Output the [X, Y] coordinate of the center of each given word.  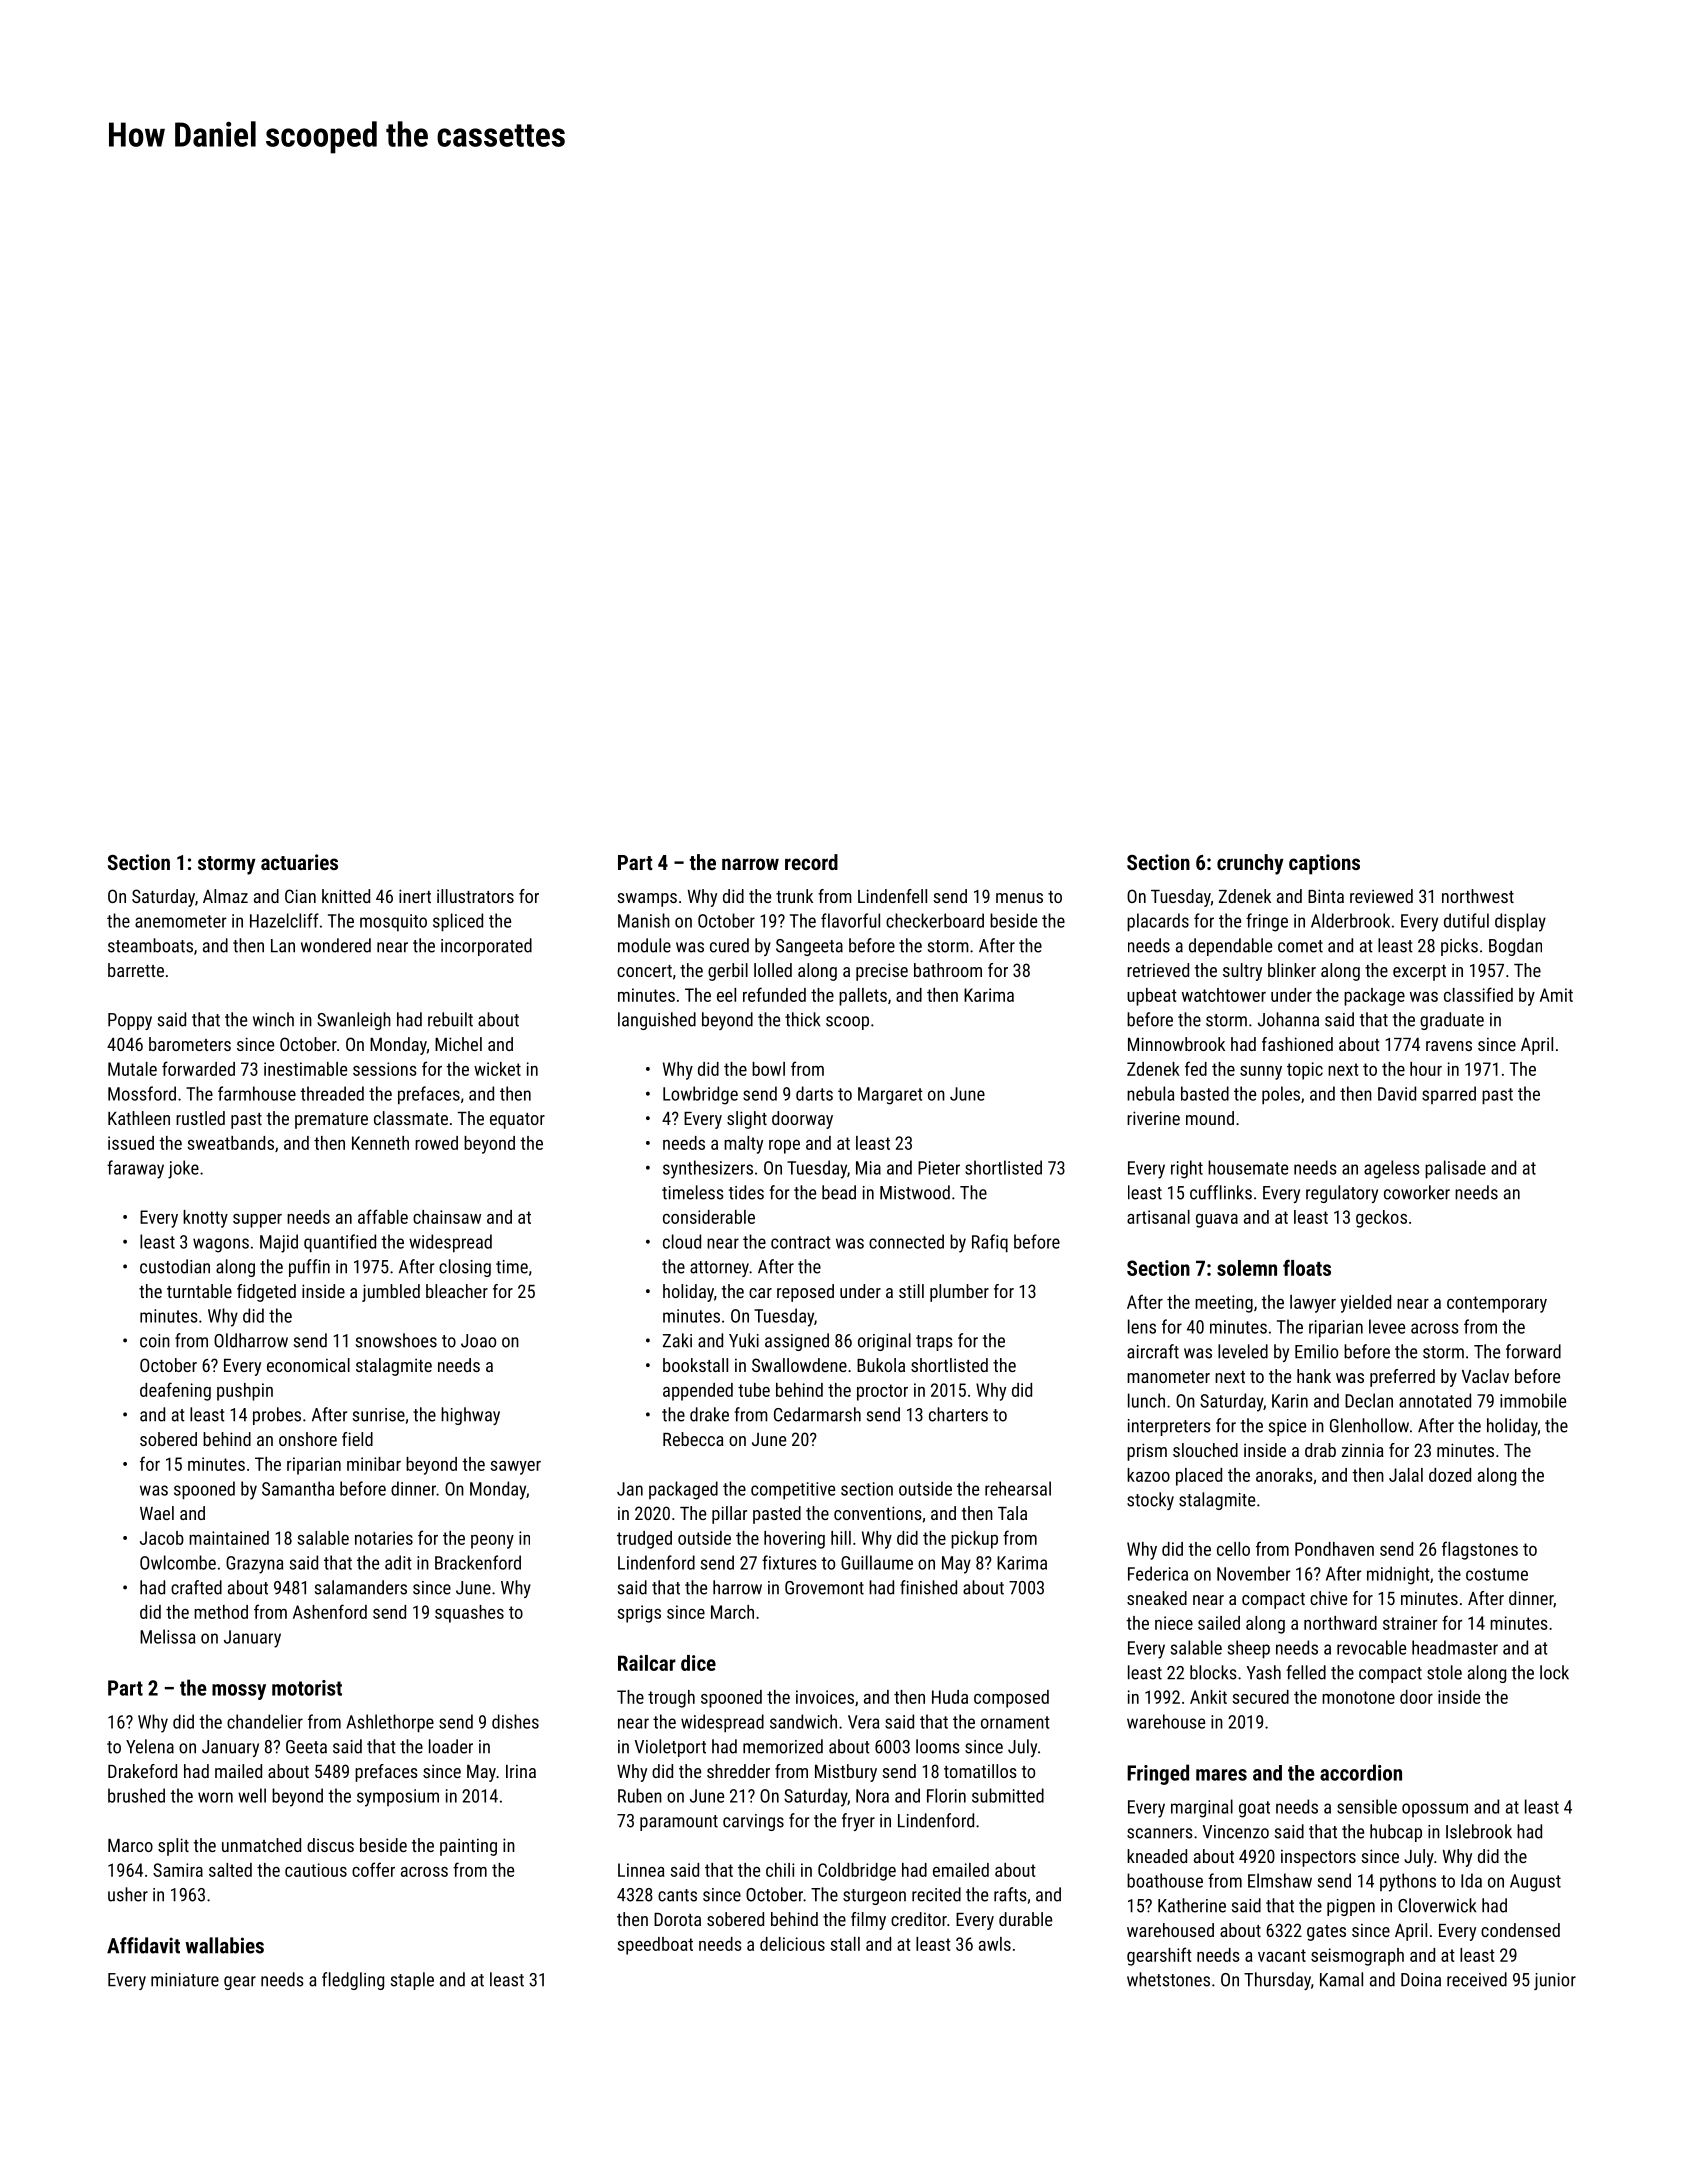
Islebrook [1479, 1831]
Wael [157, 1513]
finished [928, 1587]
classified [1478, 994]
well [252, 1795]
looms [938, 1746]
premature [331, 1121]
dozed [1450, 1475]
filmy [868, 1921]
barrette [136, 970]
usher [128, 1894]
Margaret [890, 1096]
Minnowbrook [1176, 1044]
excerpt [1419, 973]
